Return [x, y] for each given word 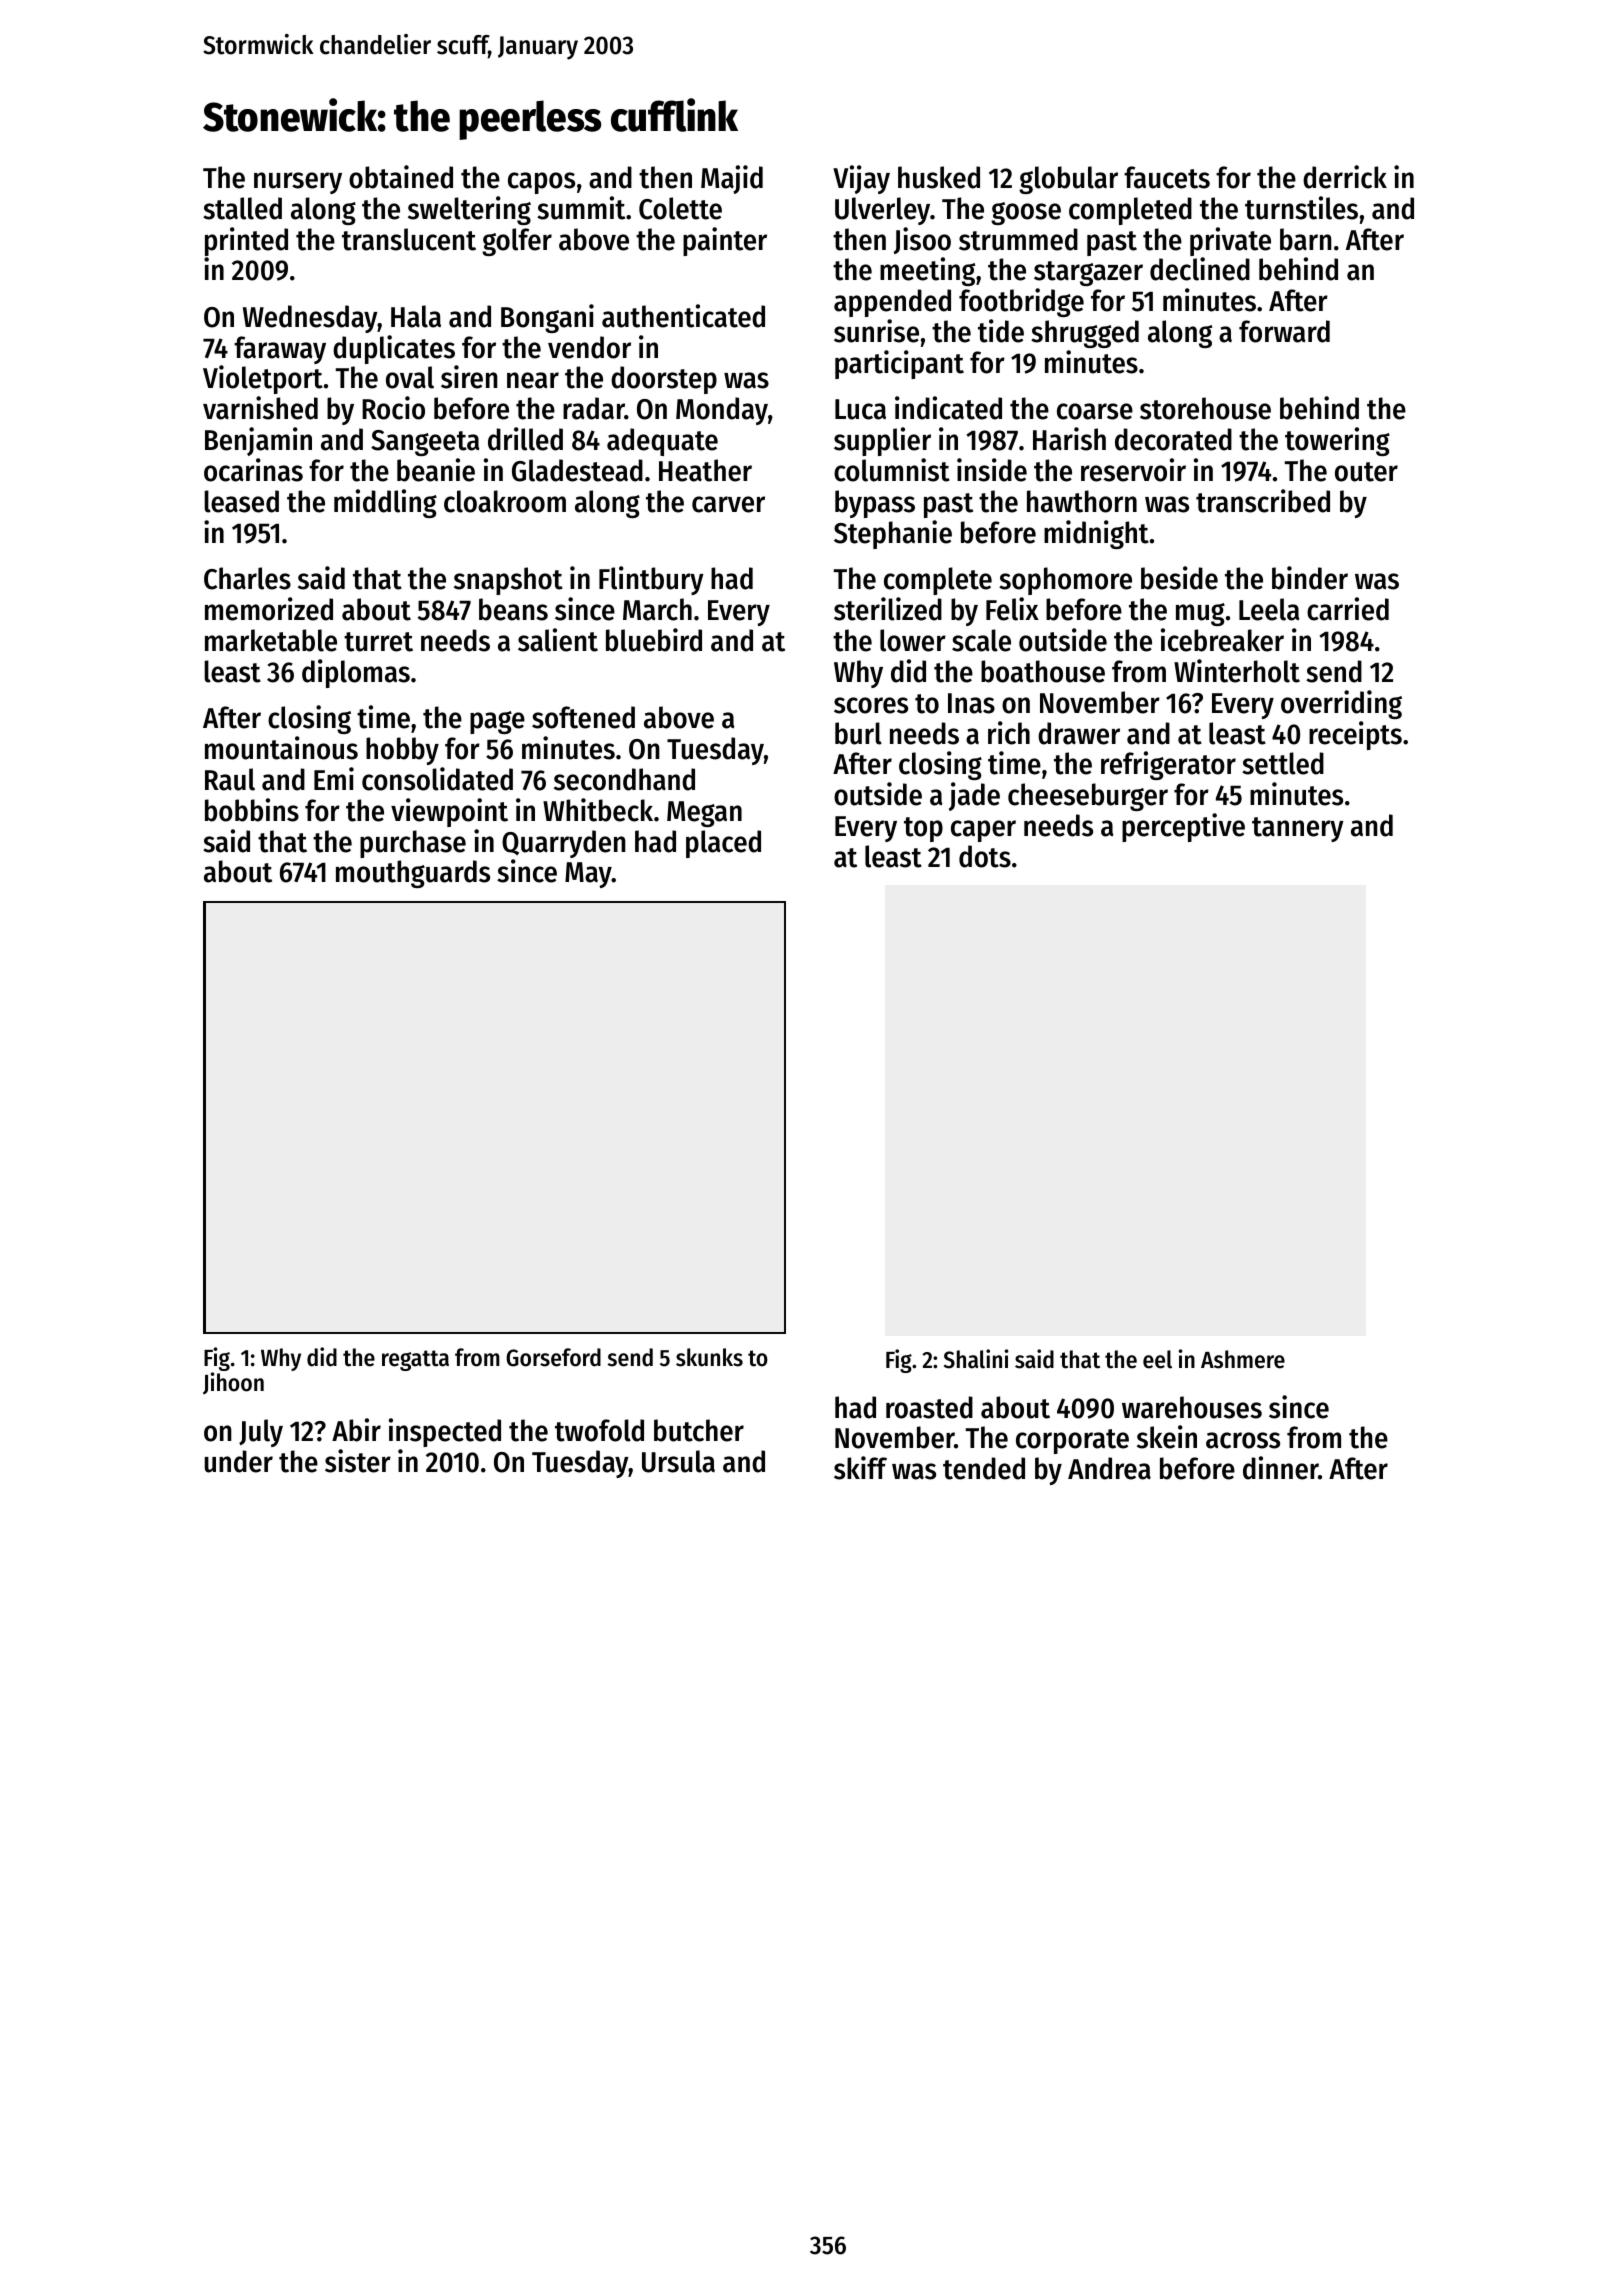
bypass [875, 504]
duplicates [394, 349]
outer [1366, 472]
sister [358, 1461]
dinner [1281, 1468]
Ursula [678, 1461]
